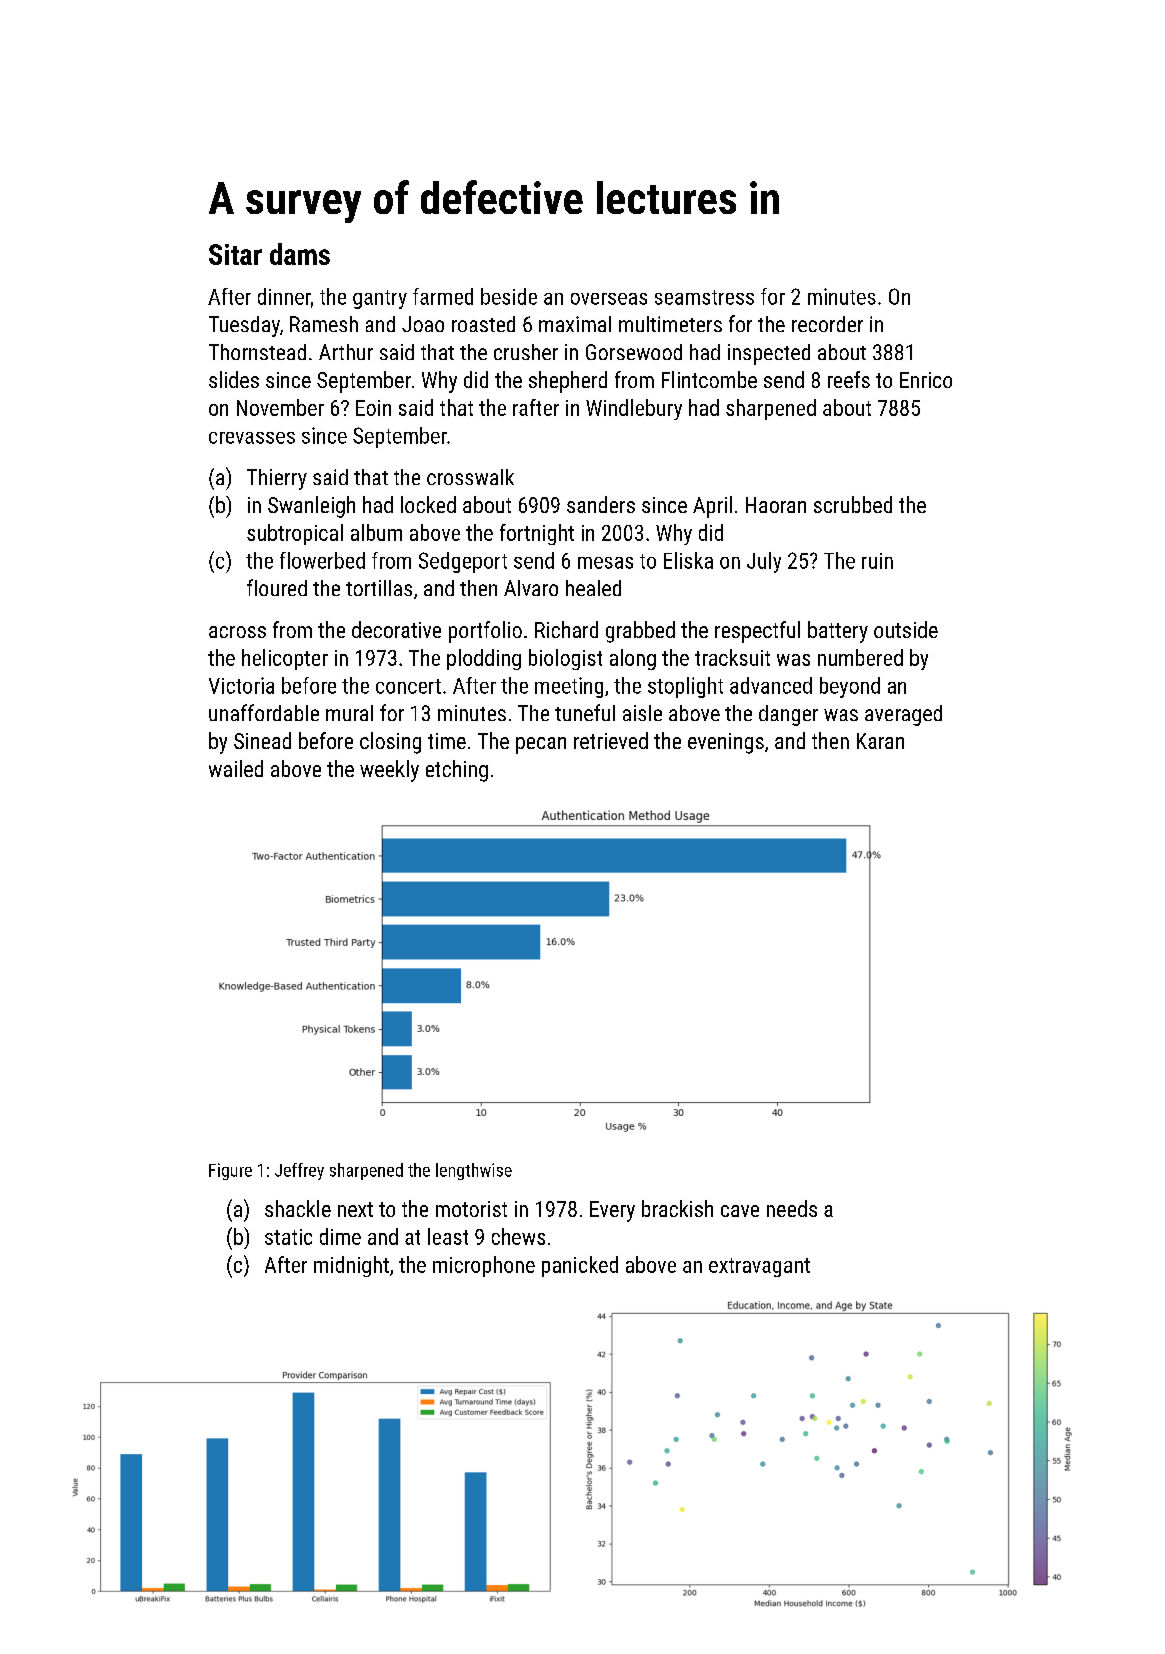 The height and width of the screenshot is (1654, 1165). What do you see at coordinates (288, 1237) in the screenshot?
I see `static` at bounding box center [288, 1237].
